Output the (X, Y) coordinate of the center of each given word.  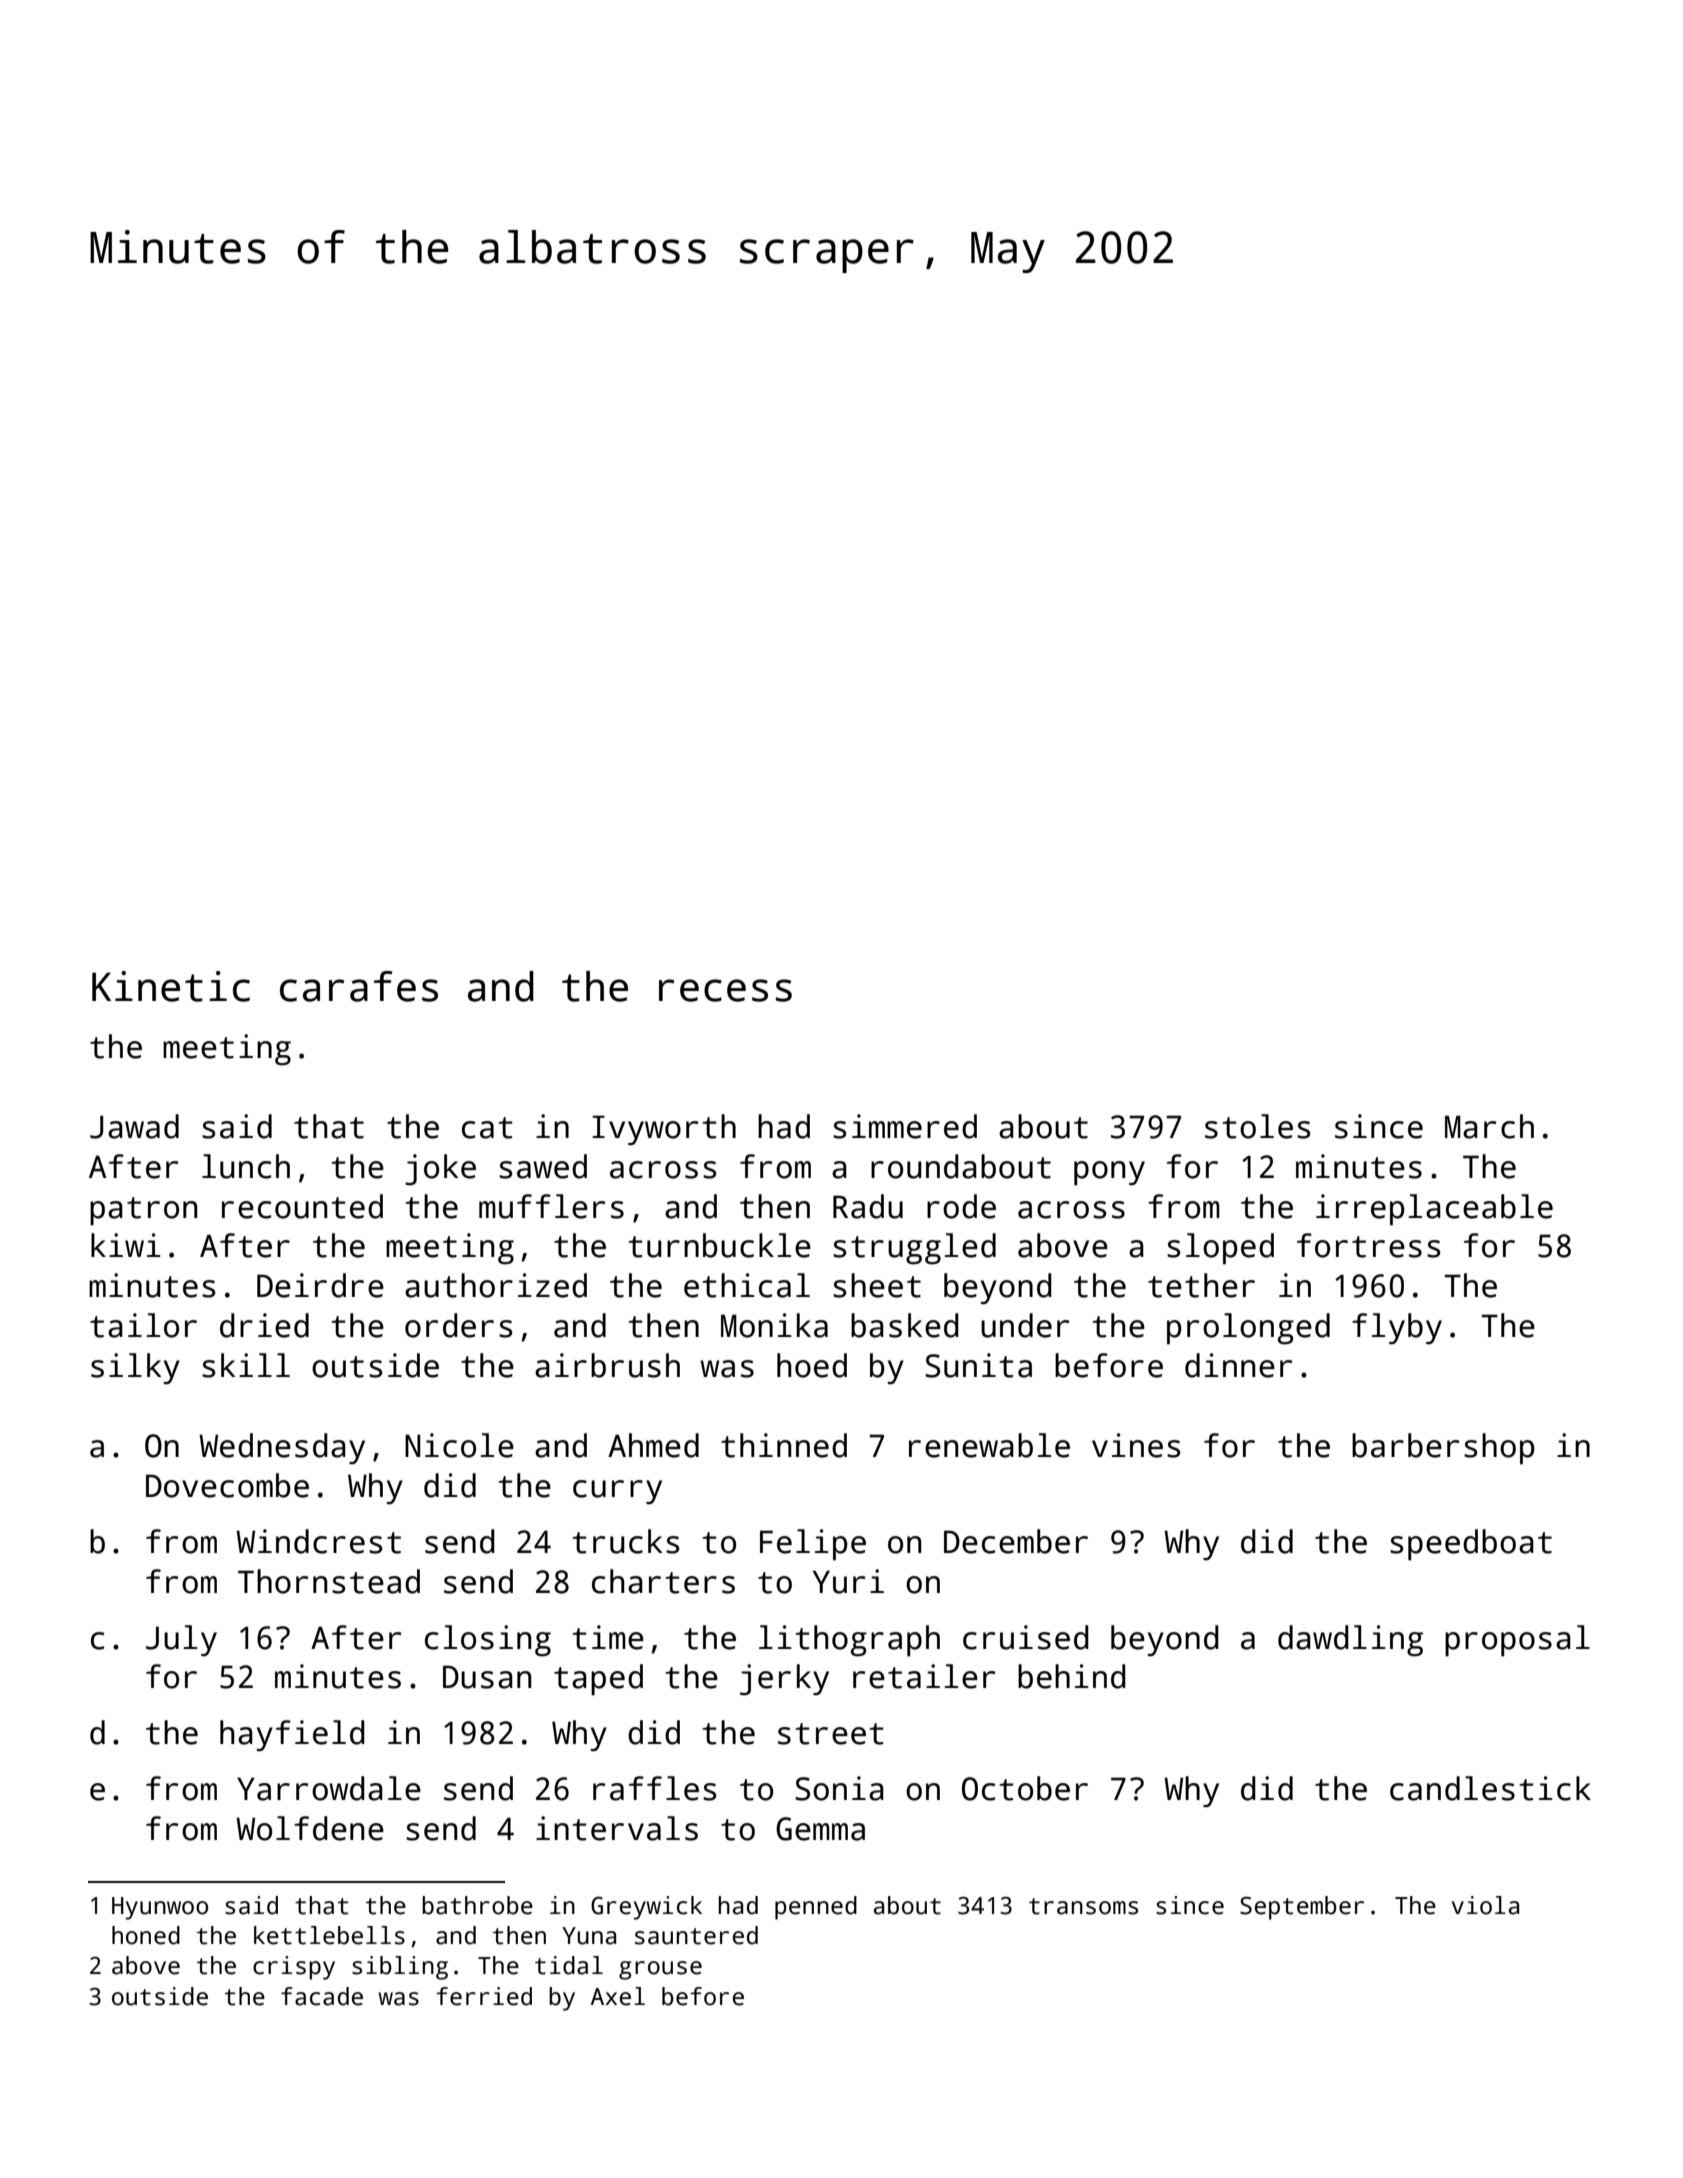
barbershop (1443, 1449)
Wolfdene (310, 1828)
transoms (1083, 1906)
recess (725, 990)
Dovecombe (227, 1485)
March (1489, 1126)
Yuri (848, 1581)
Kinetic (171, 986)
